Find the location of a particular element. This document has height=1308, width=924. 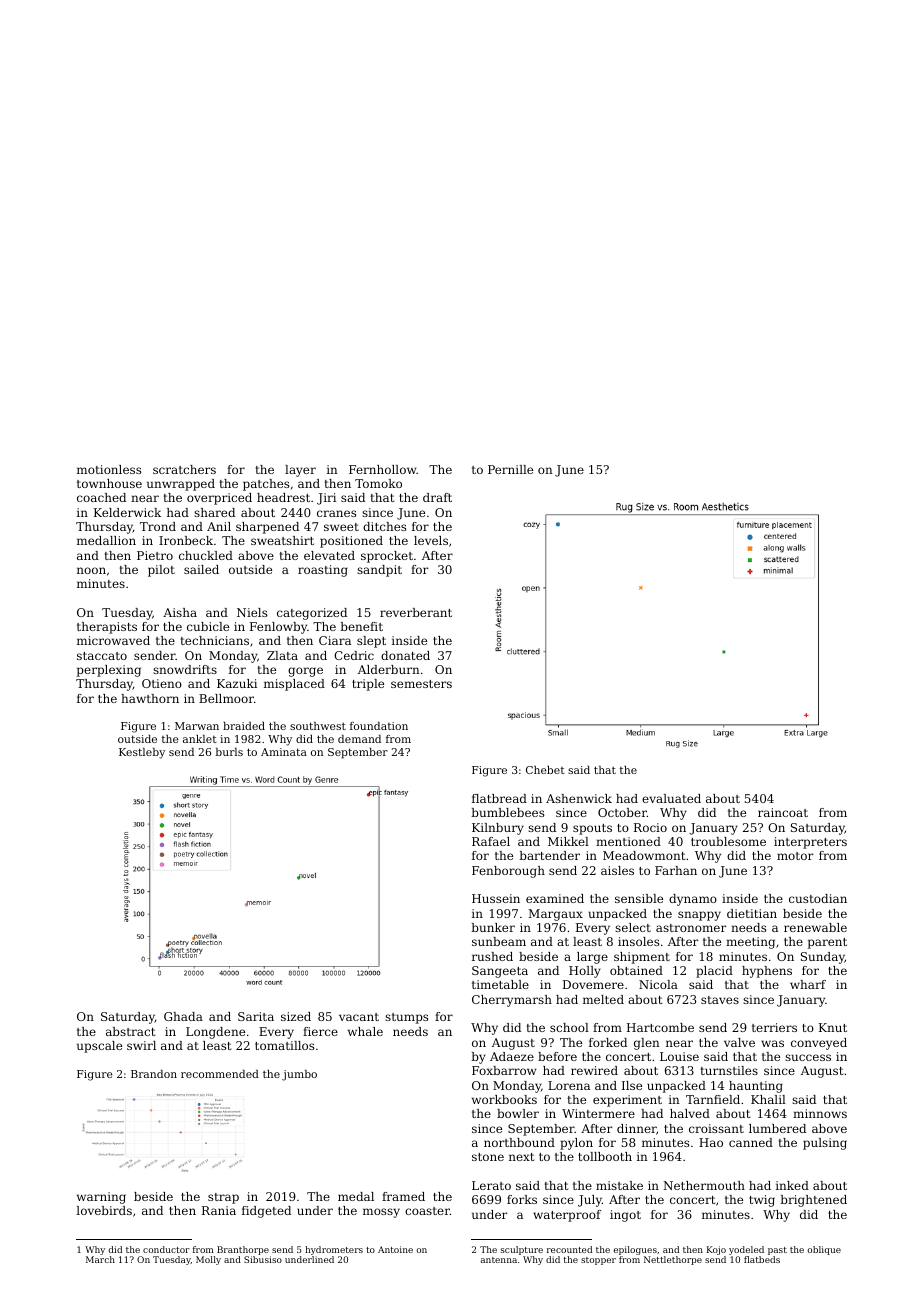

patches is located at coordinates (266, 485).
